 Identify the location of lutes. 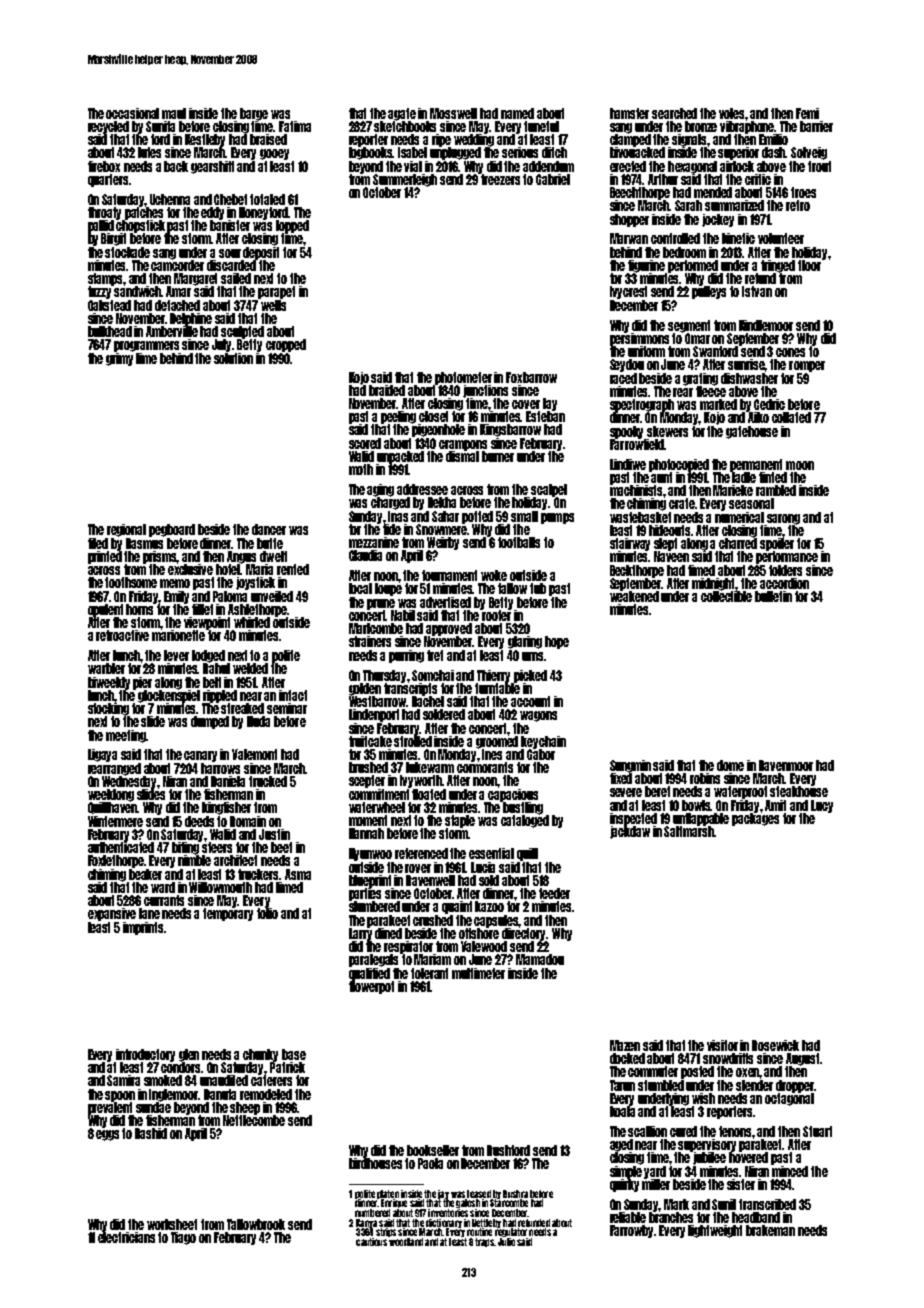
(149, 152).
